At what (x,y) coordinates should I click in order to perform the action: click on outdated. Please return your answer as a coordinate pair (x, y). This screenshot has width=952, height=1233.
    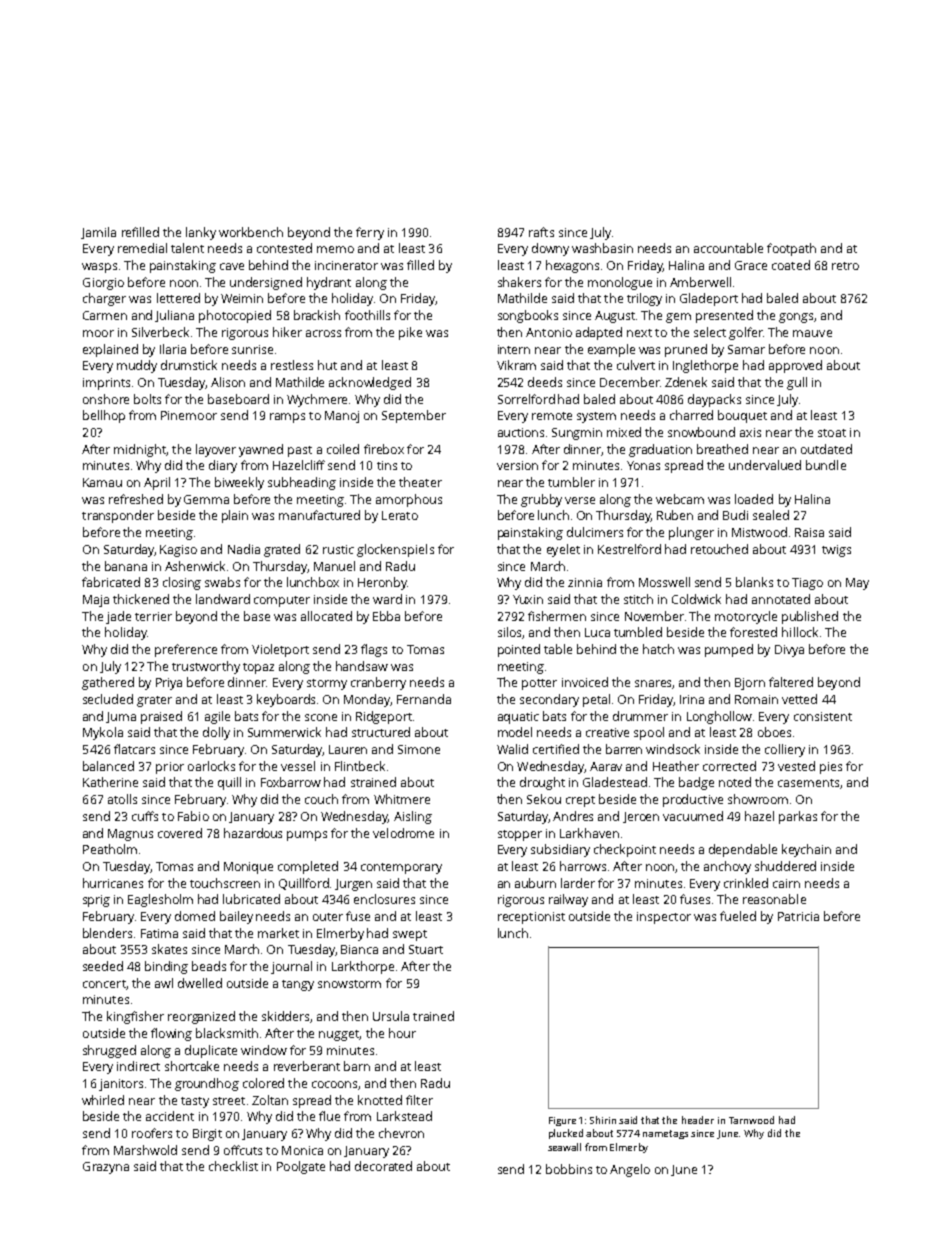
    Looking at the image, I should click on (826, 449).
